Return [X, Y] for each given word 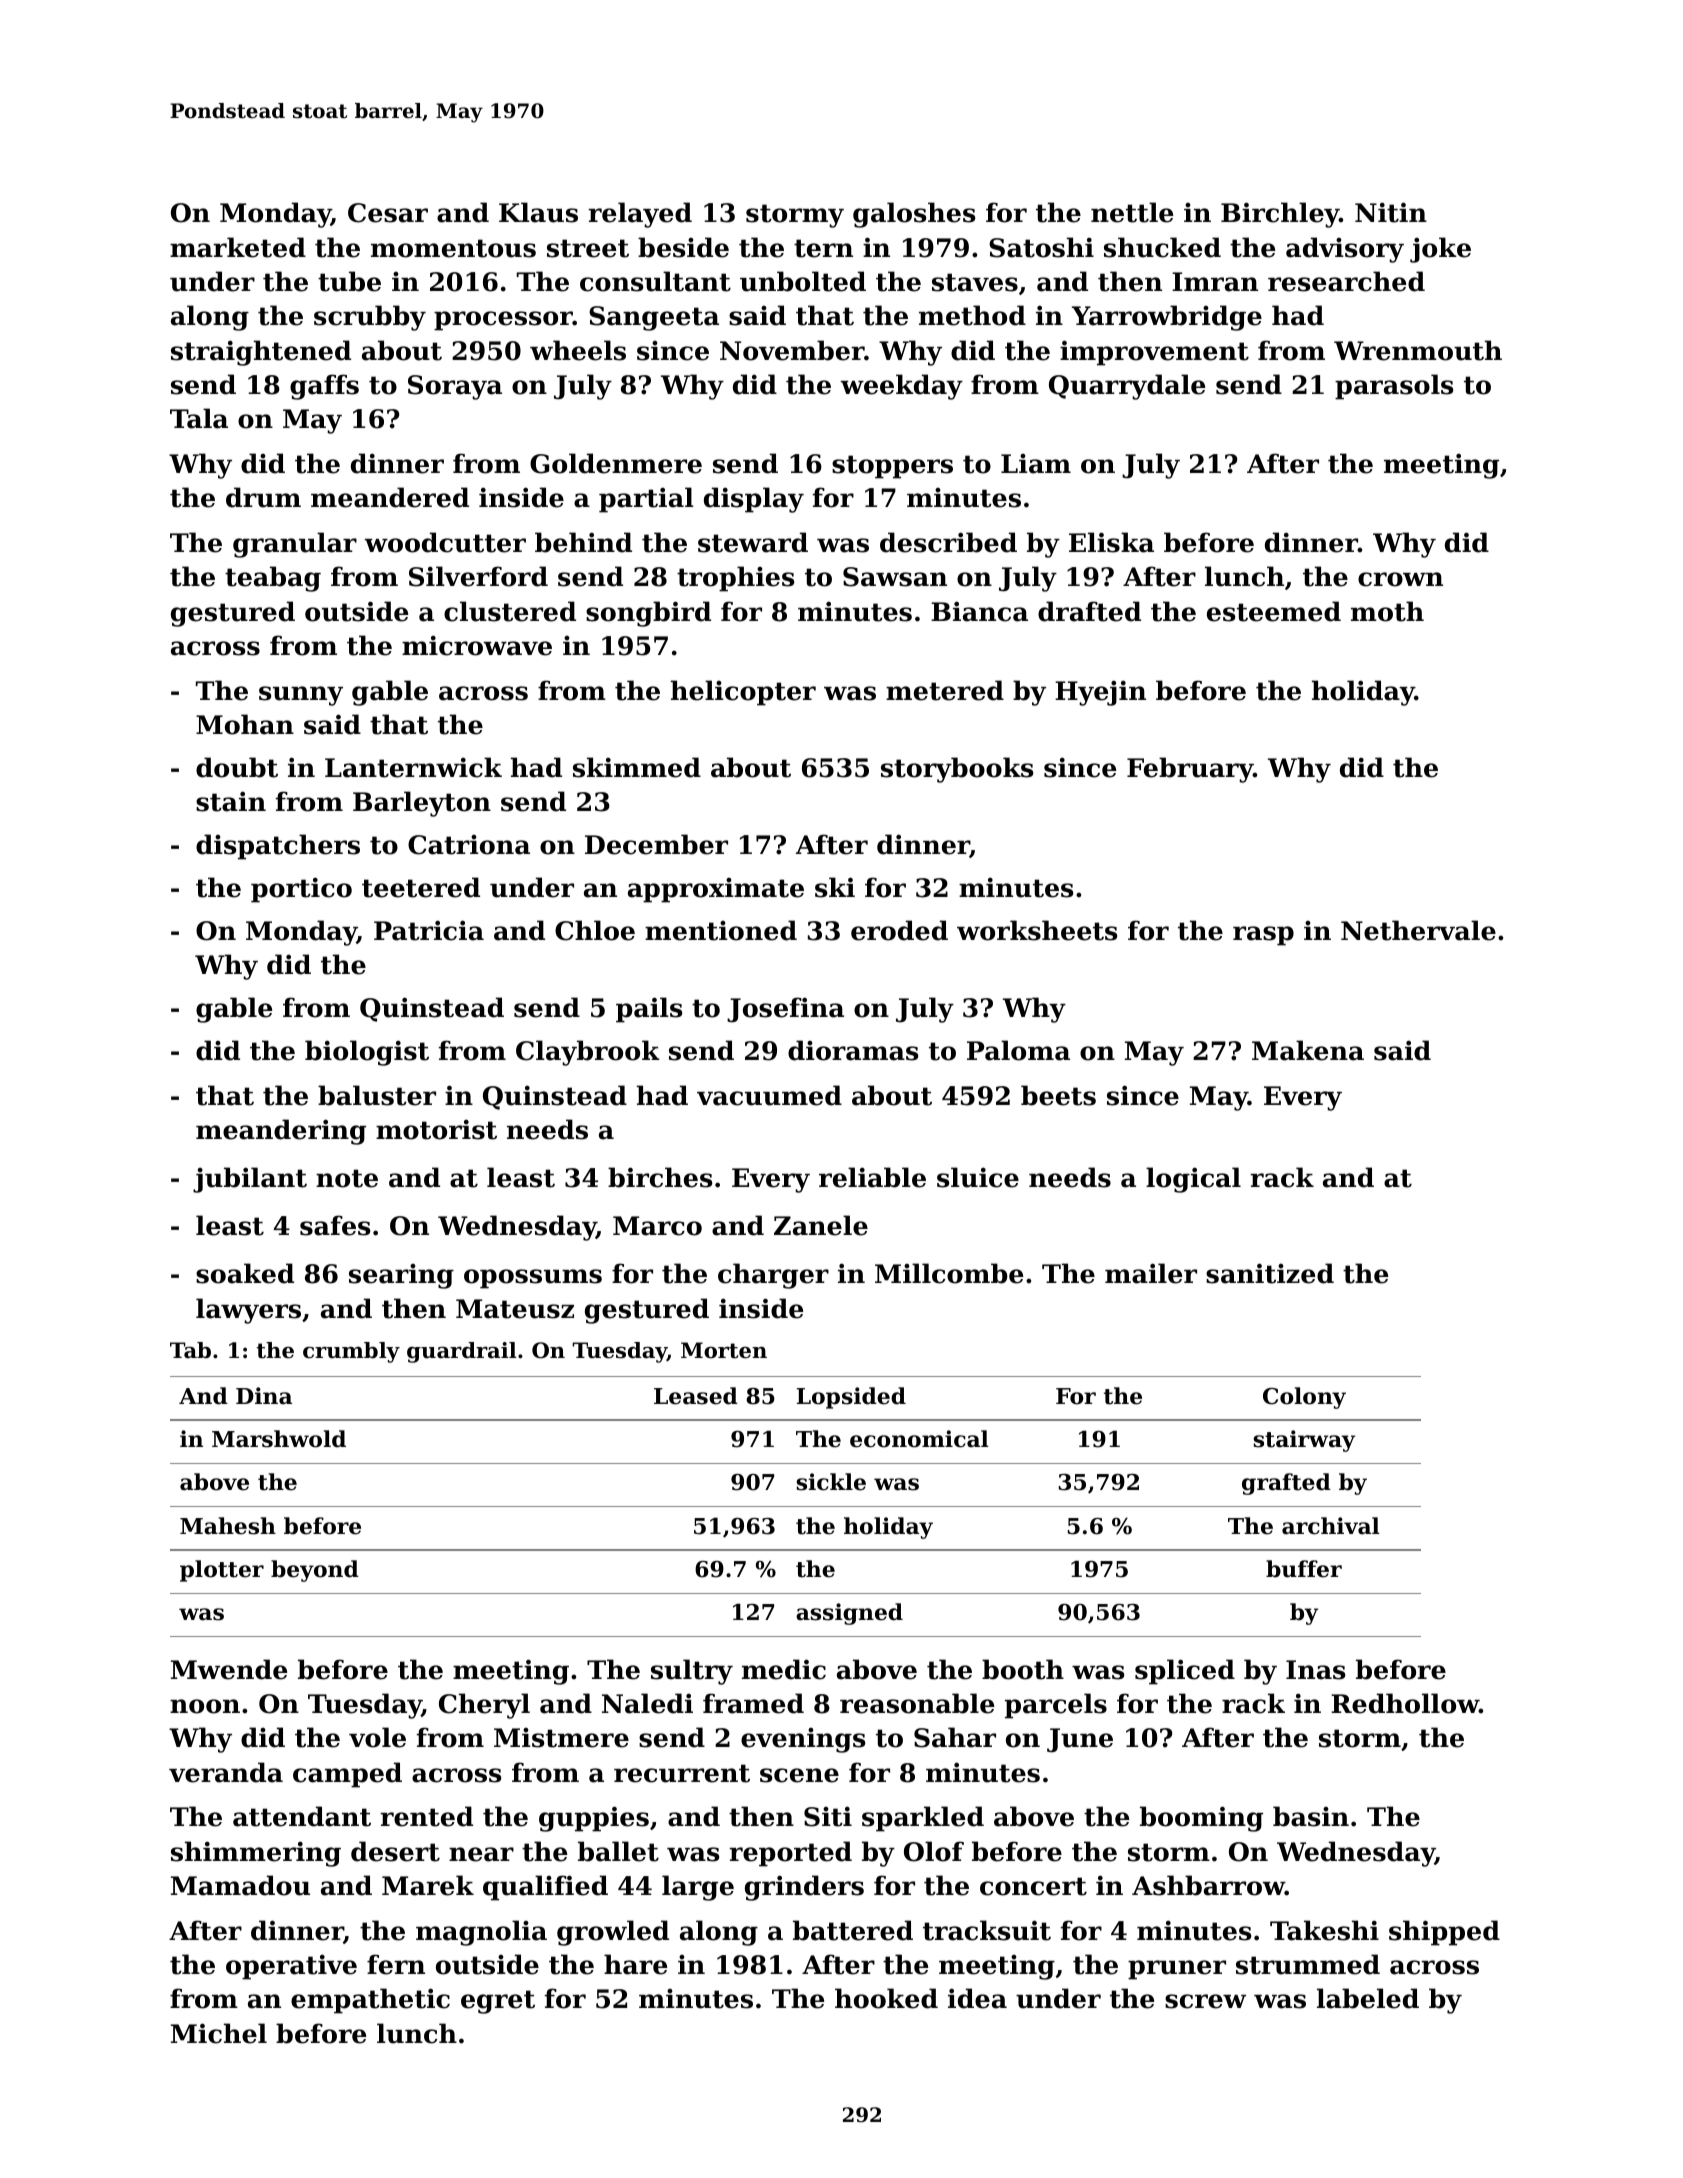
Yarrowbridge [1167, 318]
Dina [264, 1396]
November [792, 350]
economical [919, 1439]
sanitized [1270, 1273]
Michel [219, 2033]
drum [263, 497]
